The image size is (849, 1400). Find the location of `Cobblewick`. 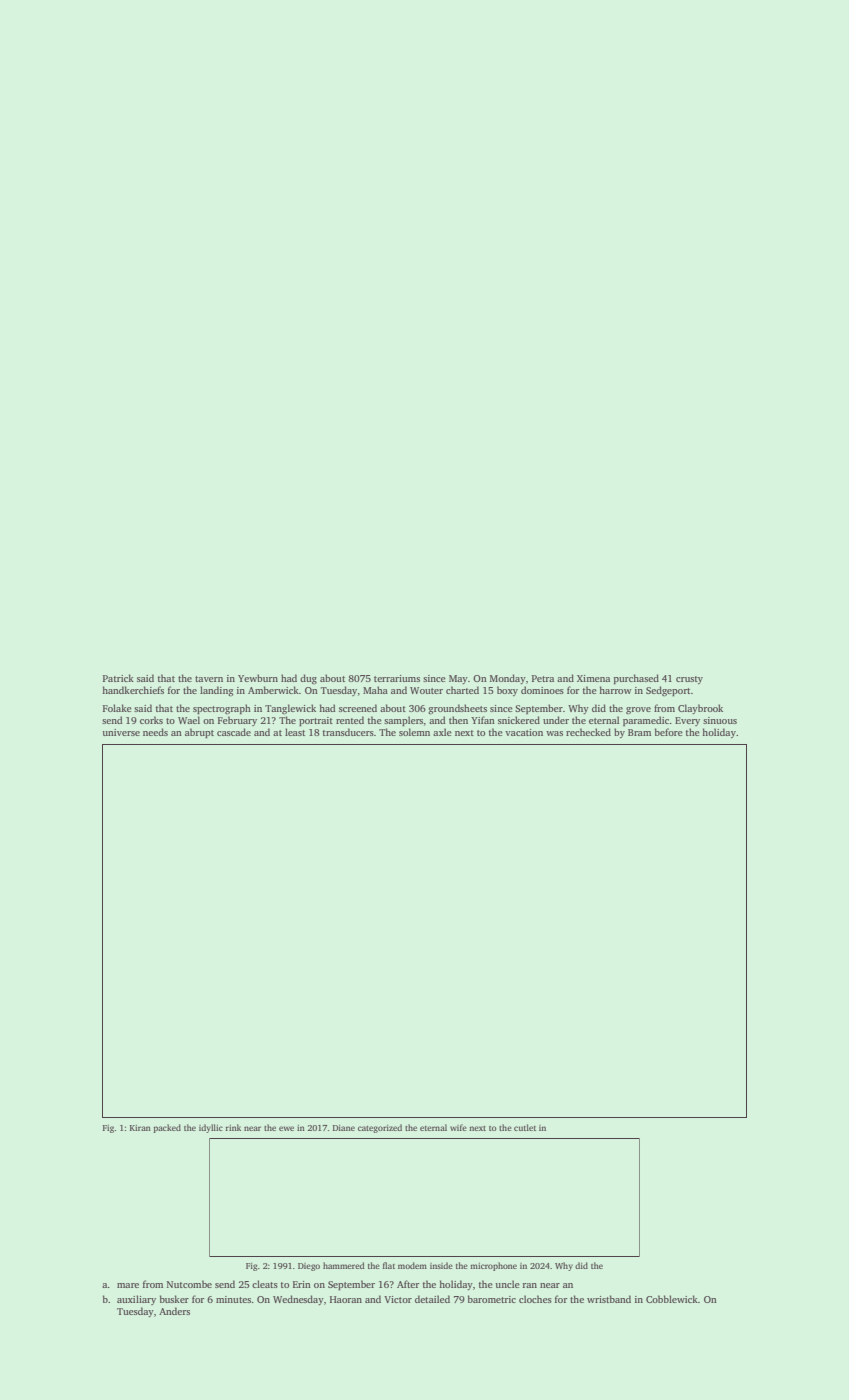

Cobblewick is located at coordinates (672, 1299).
